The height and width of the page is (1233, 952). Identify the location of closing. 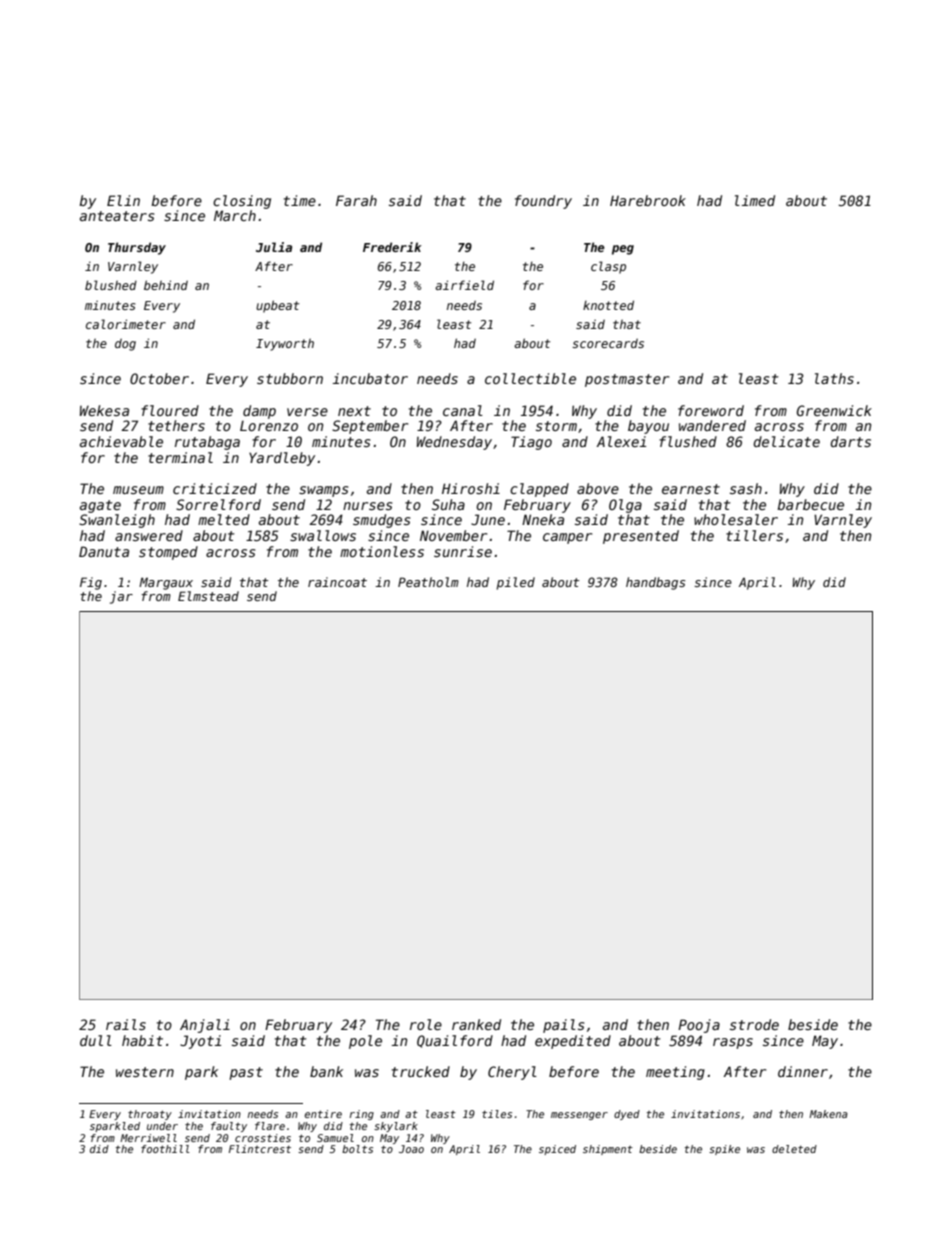
(242, 202).
